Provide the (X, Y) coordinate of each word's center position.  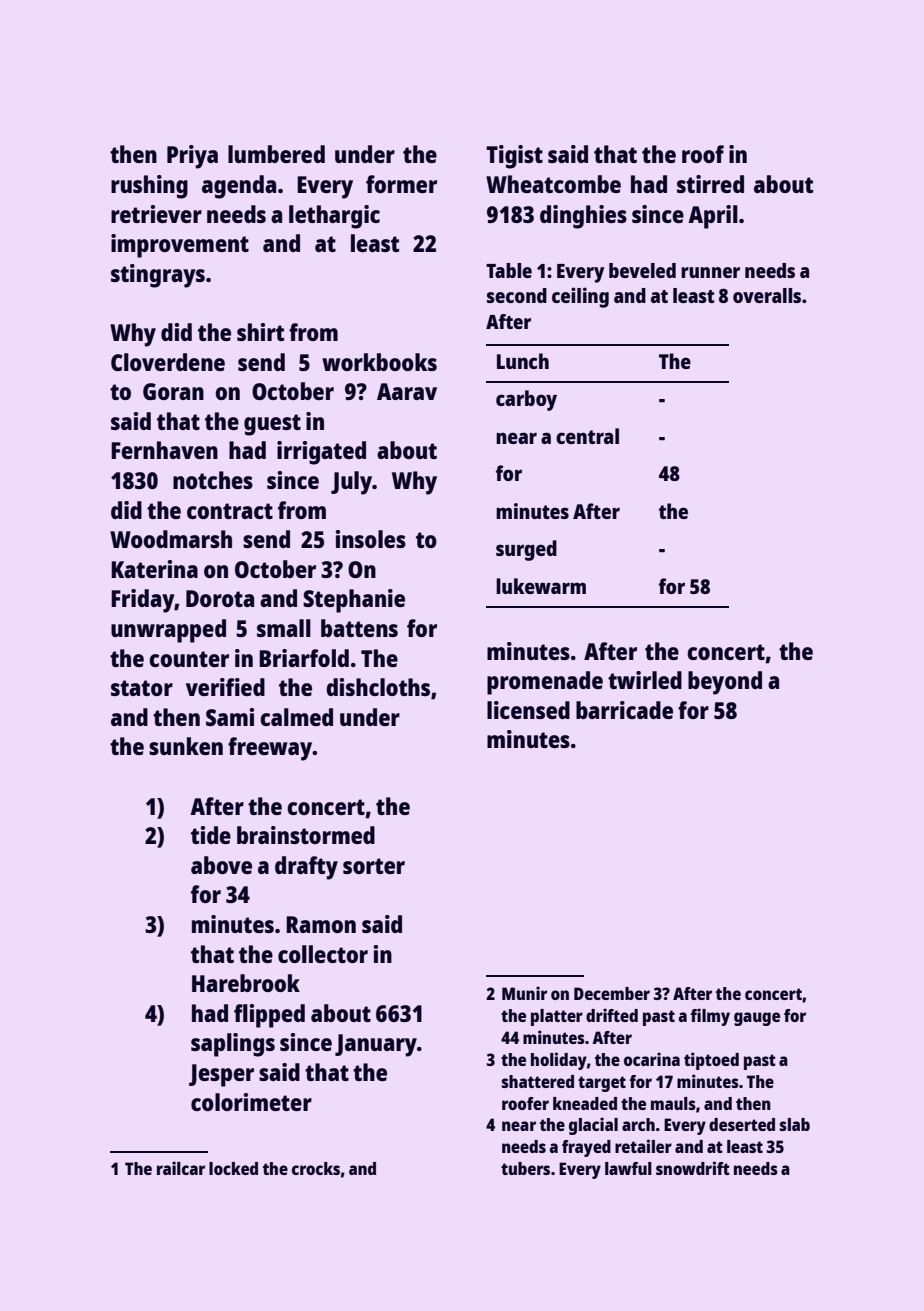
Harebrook (246, 983)
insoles (371, 539)
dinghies (583, 217)
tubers (525, 1168)
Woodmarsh (171, 539)
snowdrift (693, 1168)
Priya (192, 157)
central (587, 436)
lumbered (276, 154)
